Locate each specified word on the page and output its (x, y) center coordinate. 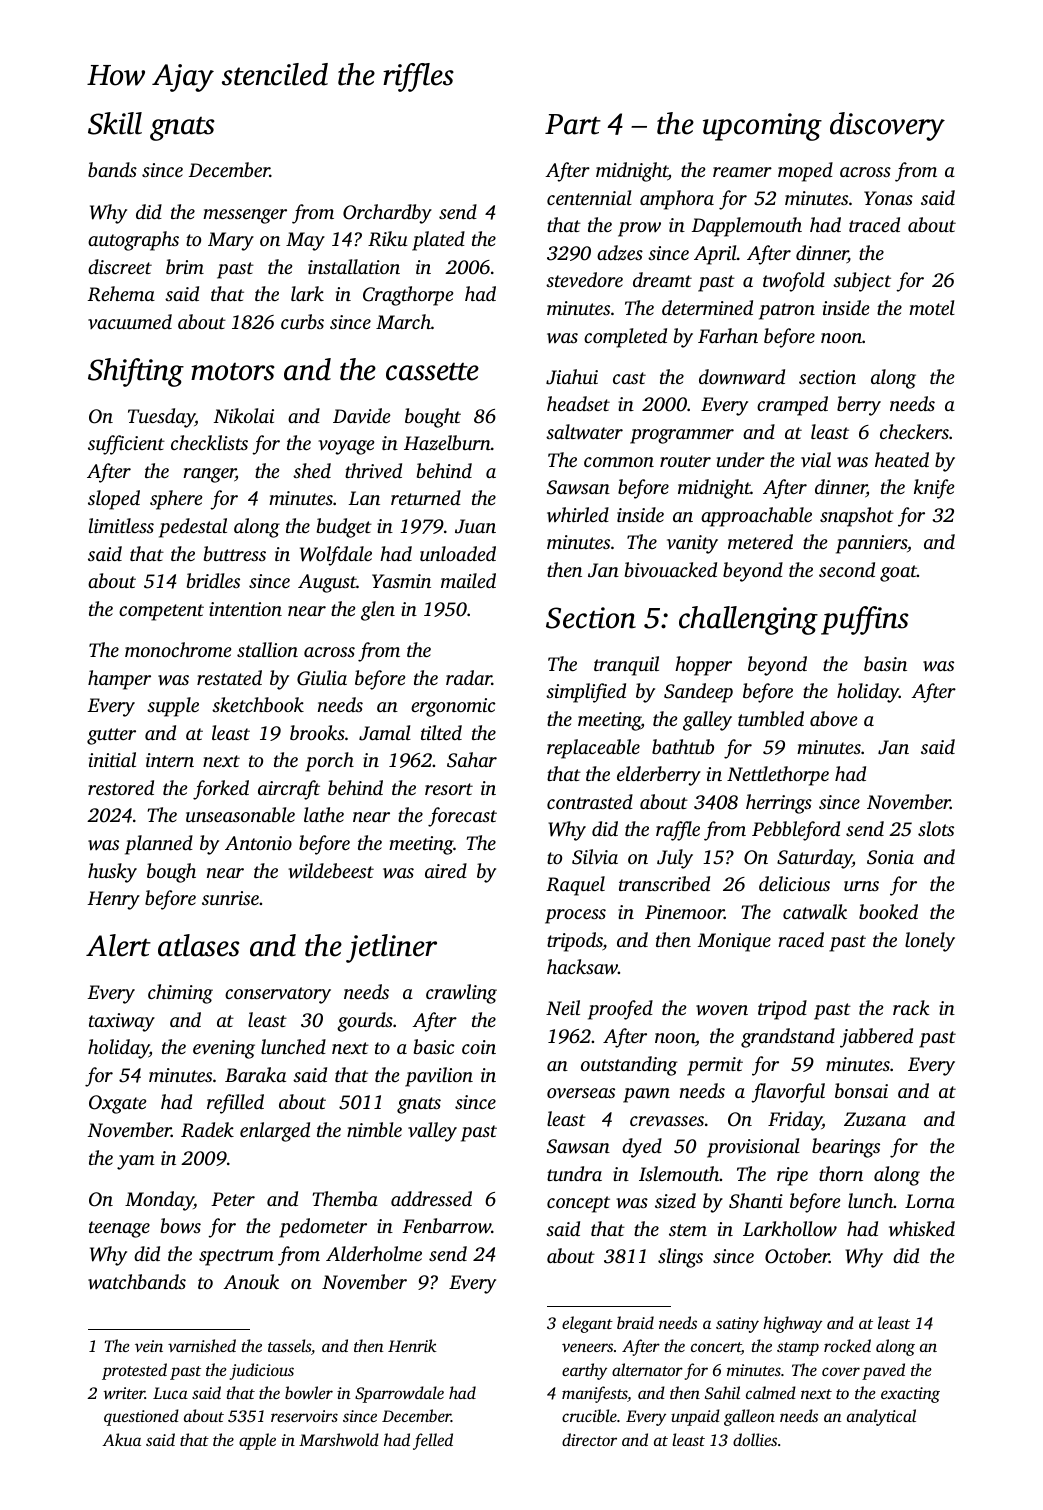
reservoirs (304, 1416)
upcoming (762, 127)
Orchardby (387, 214)
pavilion (439, 1077)
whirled (578, 515)
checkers (914, 431)
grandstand (788, 1038)
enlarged (275, 1132)
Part (573, 124)
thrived (373, 470)
